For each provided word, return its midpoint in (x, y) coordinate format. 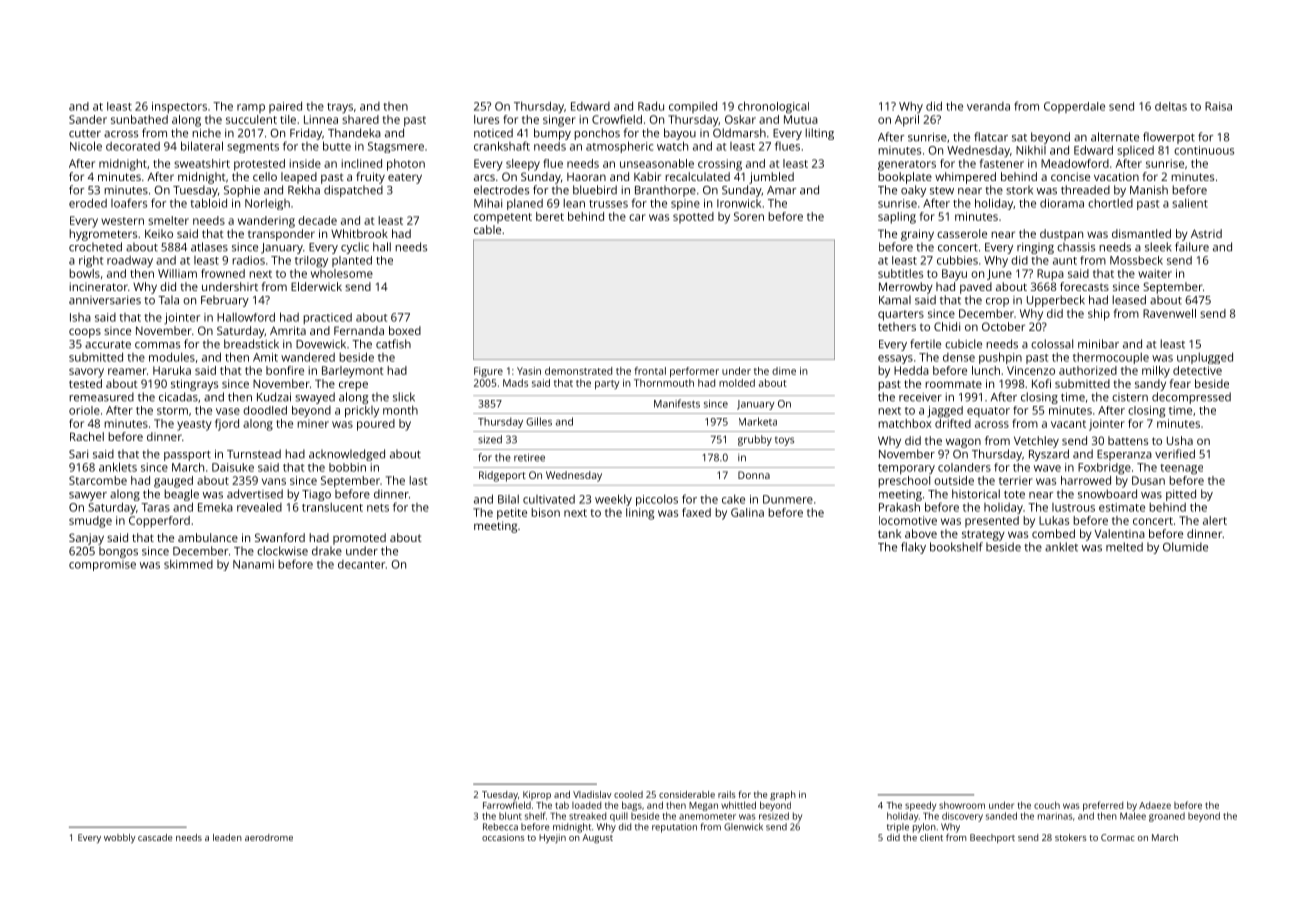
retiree (529, 457)
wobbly (120, 838)
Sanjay (86, 539)
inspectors (179, 107)
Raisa (1218, 106)
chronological (773, 107)
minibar (1098, 344)
